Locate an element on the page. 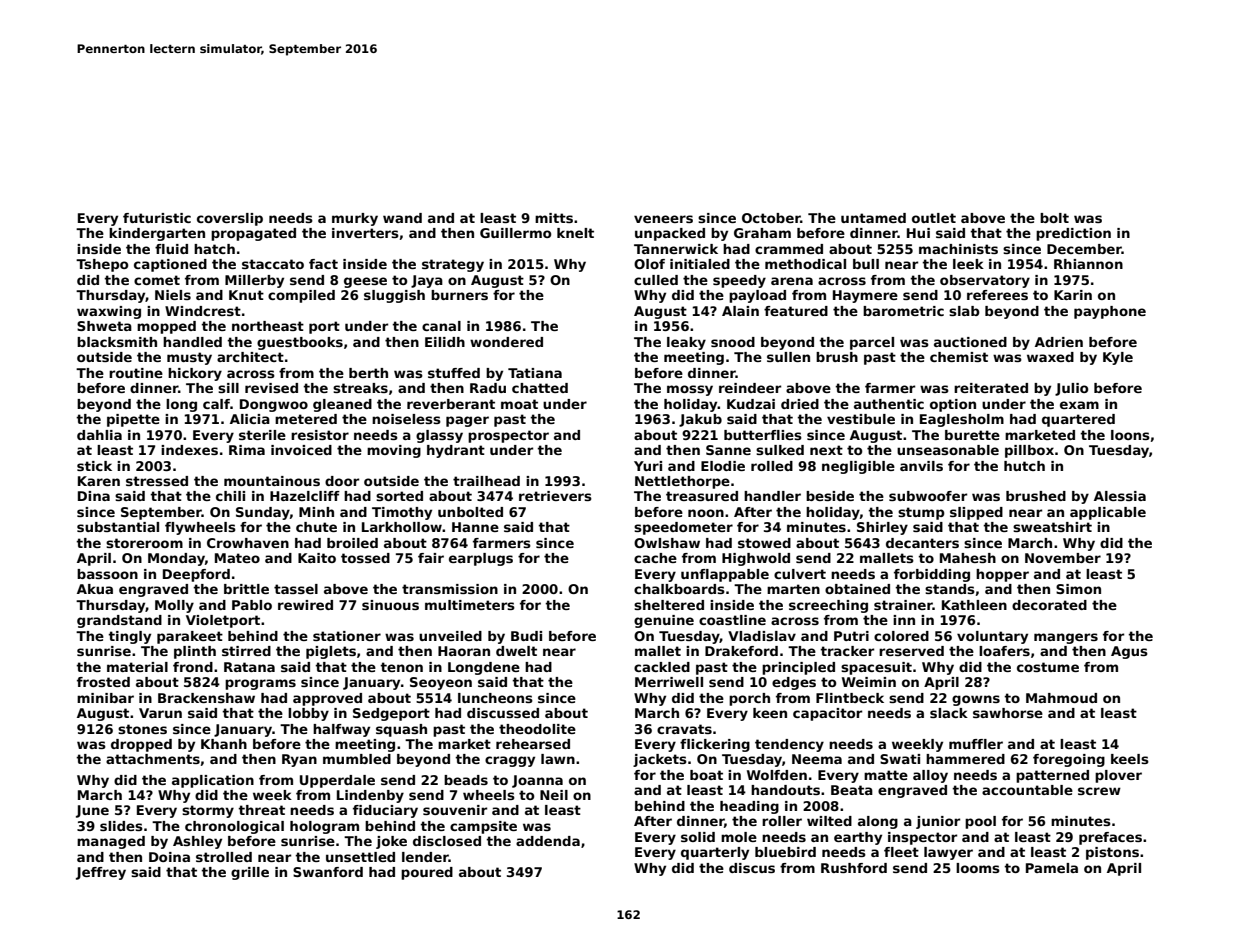 Image resolution: width=1233 pixels, height=952 pixels. Karin is located at coordinates (1073, 295).
